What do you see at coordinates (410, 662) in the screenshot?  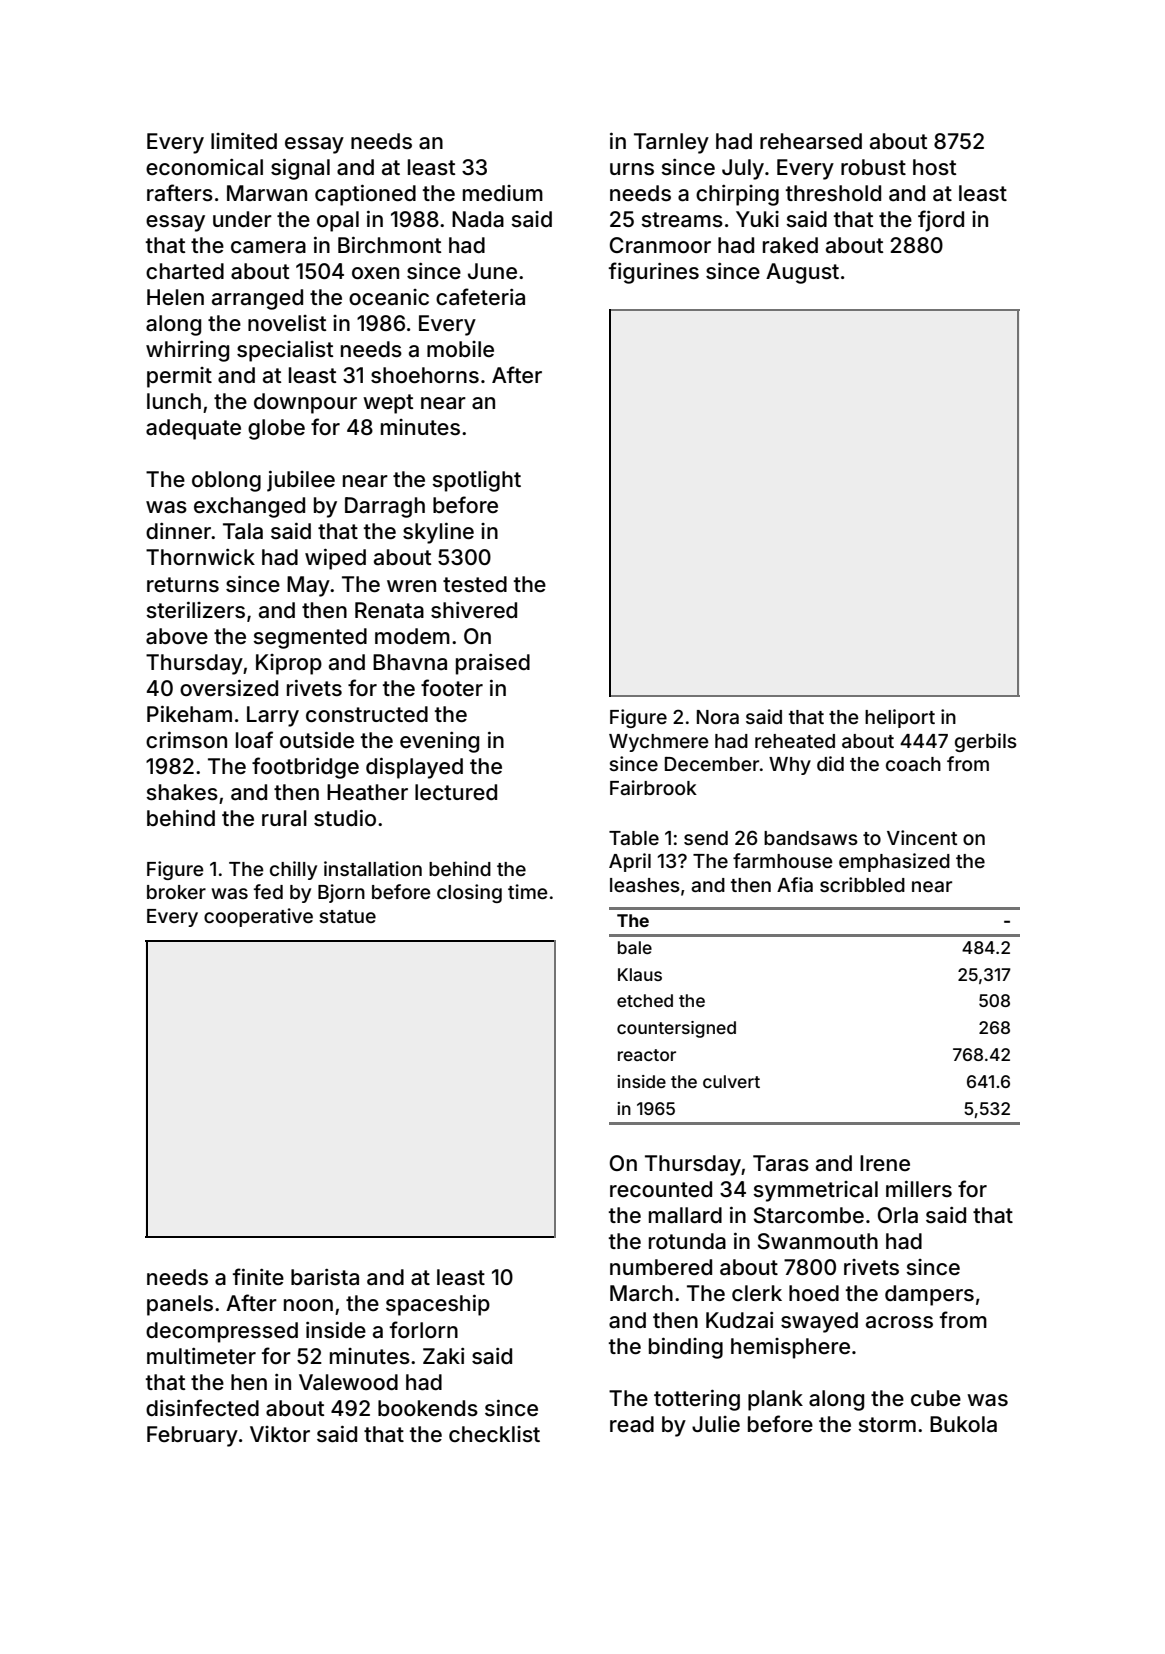 I see `Bhavna` at bounding box center [410, 662].
